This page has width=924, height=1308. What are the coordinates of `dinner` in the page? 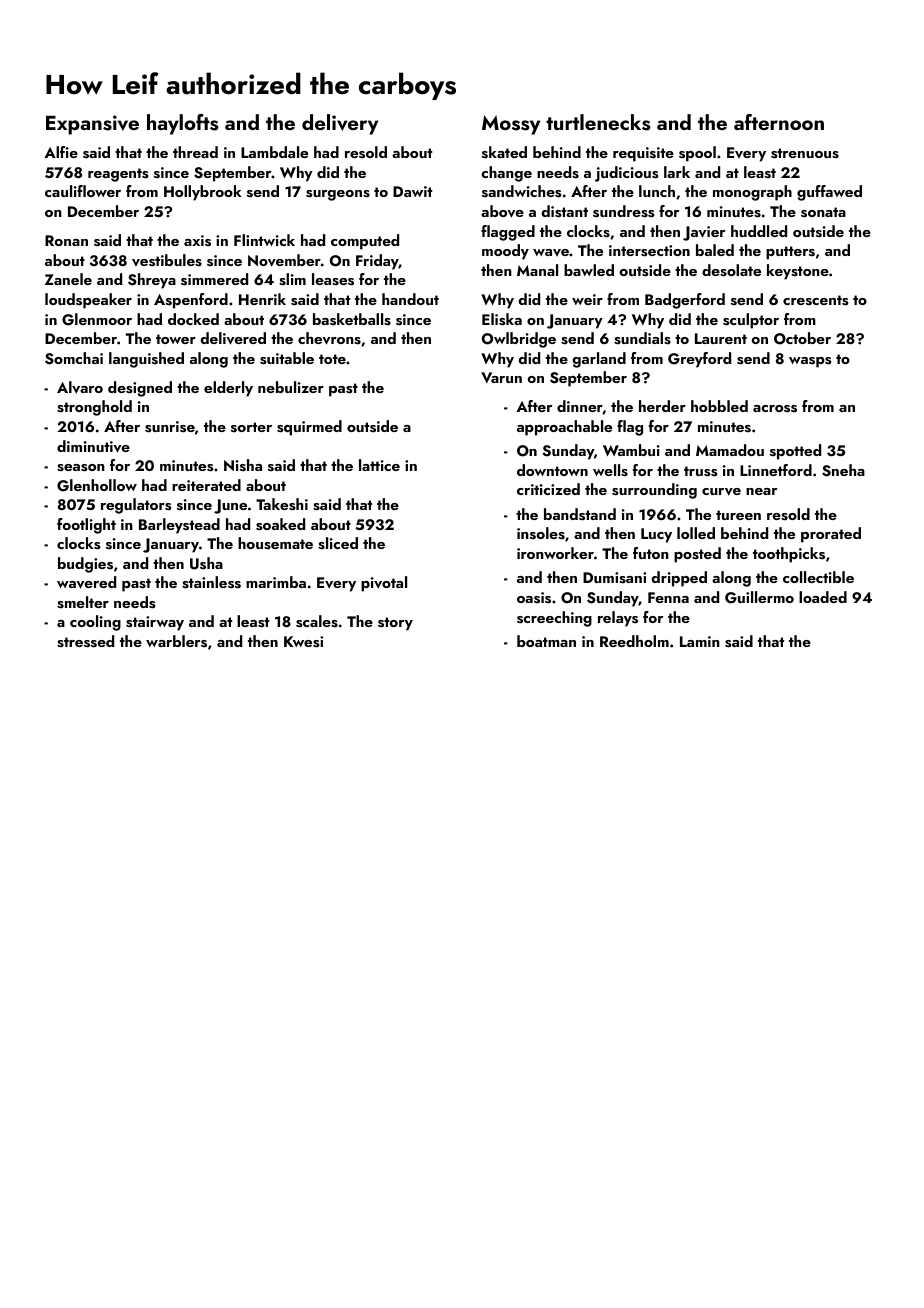 It's located at (580, 407).
